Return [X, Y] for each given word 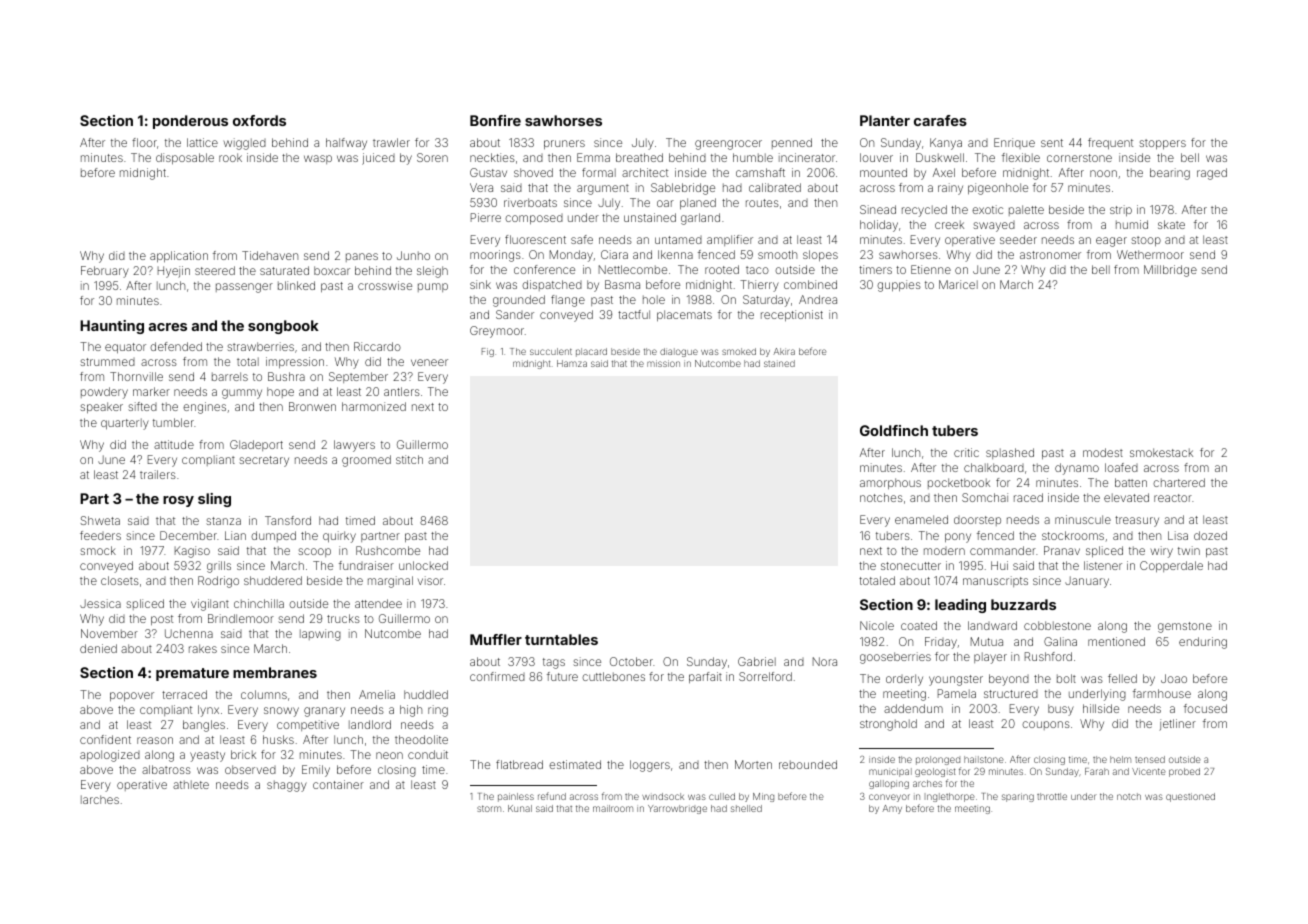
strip [1121, 210]
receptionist [792, 315]
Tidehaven [270, 255]
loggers [650, 766]
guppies [899, 286]
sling [214, 500]
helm [1120, 759]
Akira [784, 351]
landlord [370, 724]
